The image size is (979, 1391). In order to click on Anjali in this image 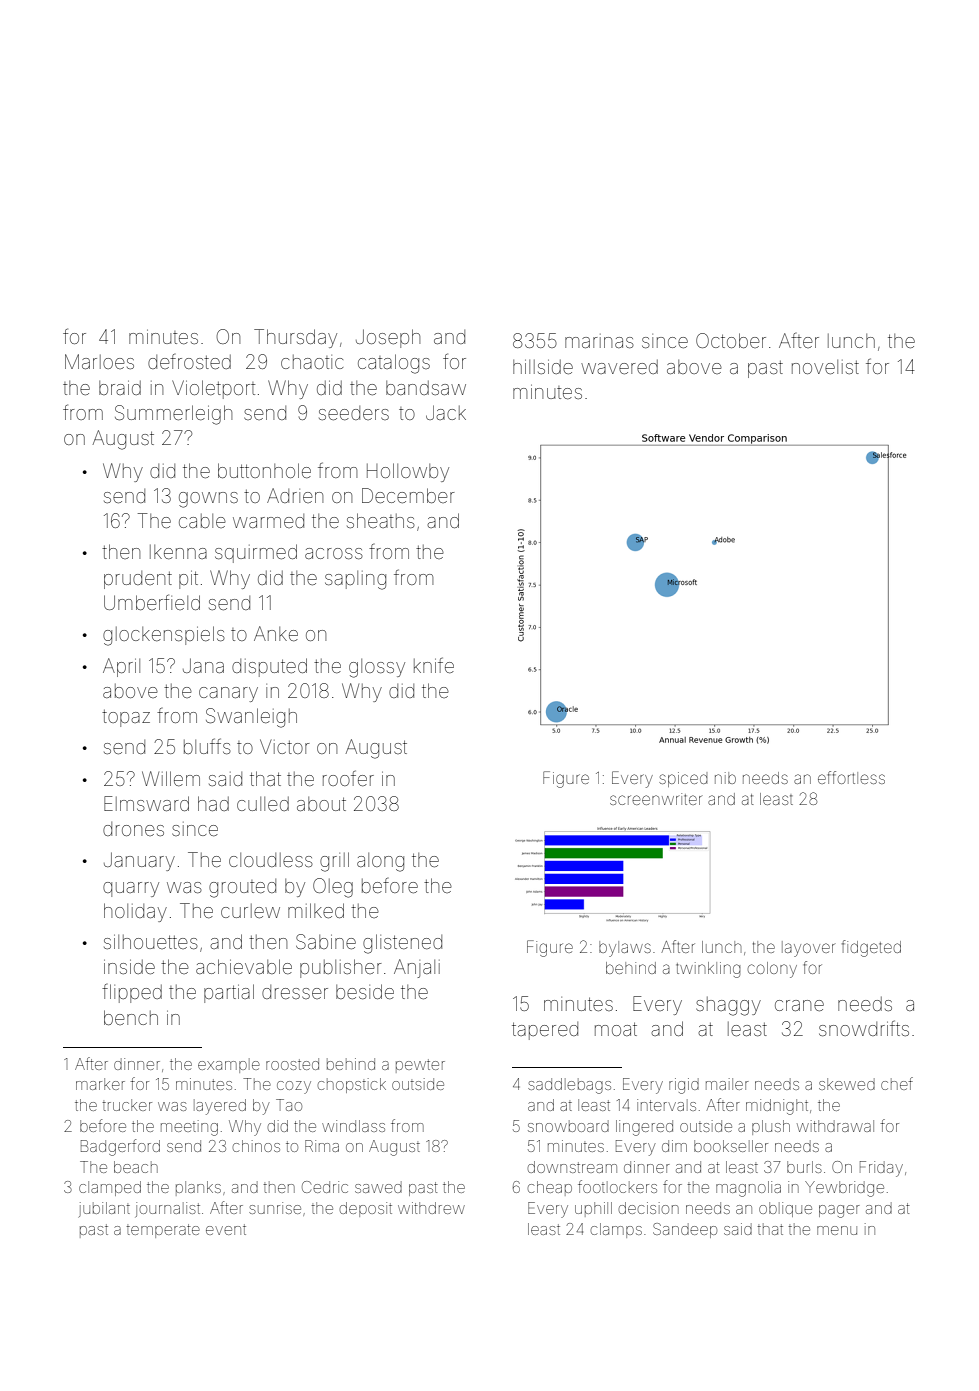, I will do `click(417, 968)`.
